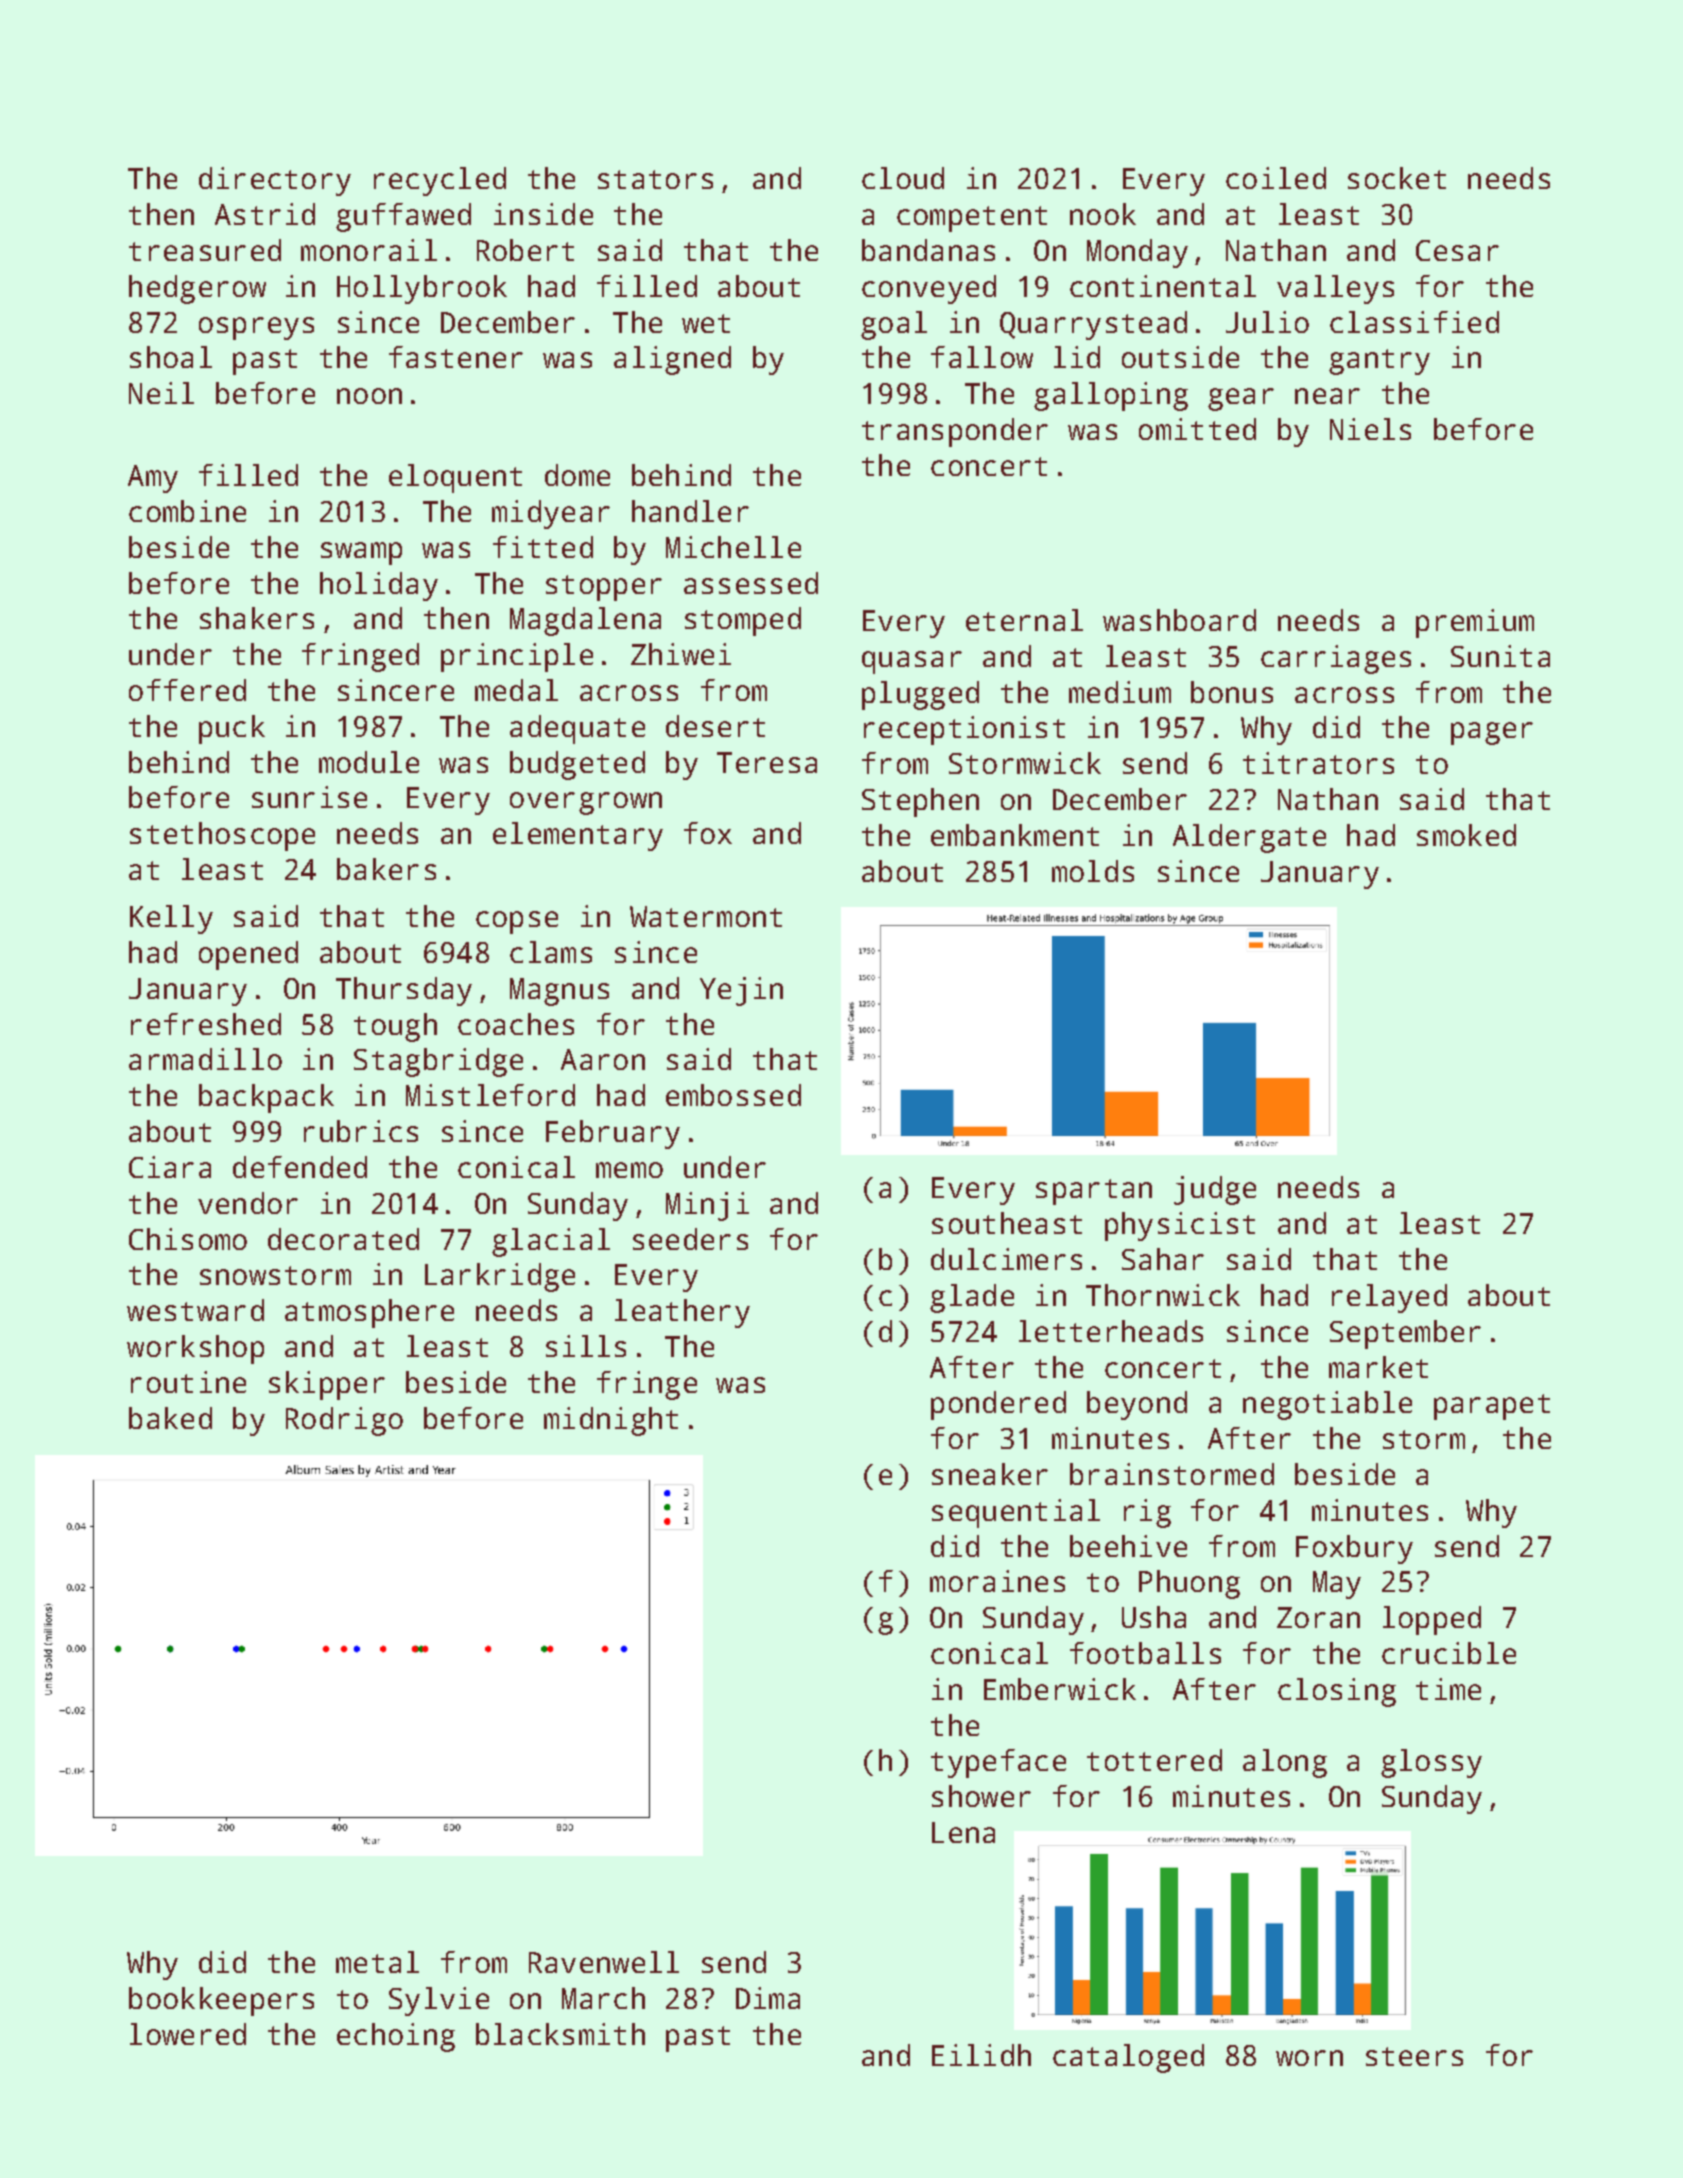 This screenshot has width=1683, height=2178. I want to click on bookkeepers, so click(221, 2001).
